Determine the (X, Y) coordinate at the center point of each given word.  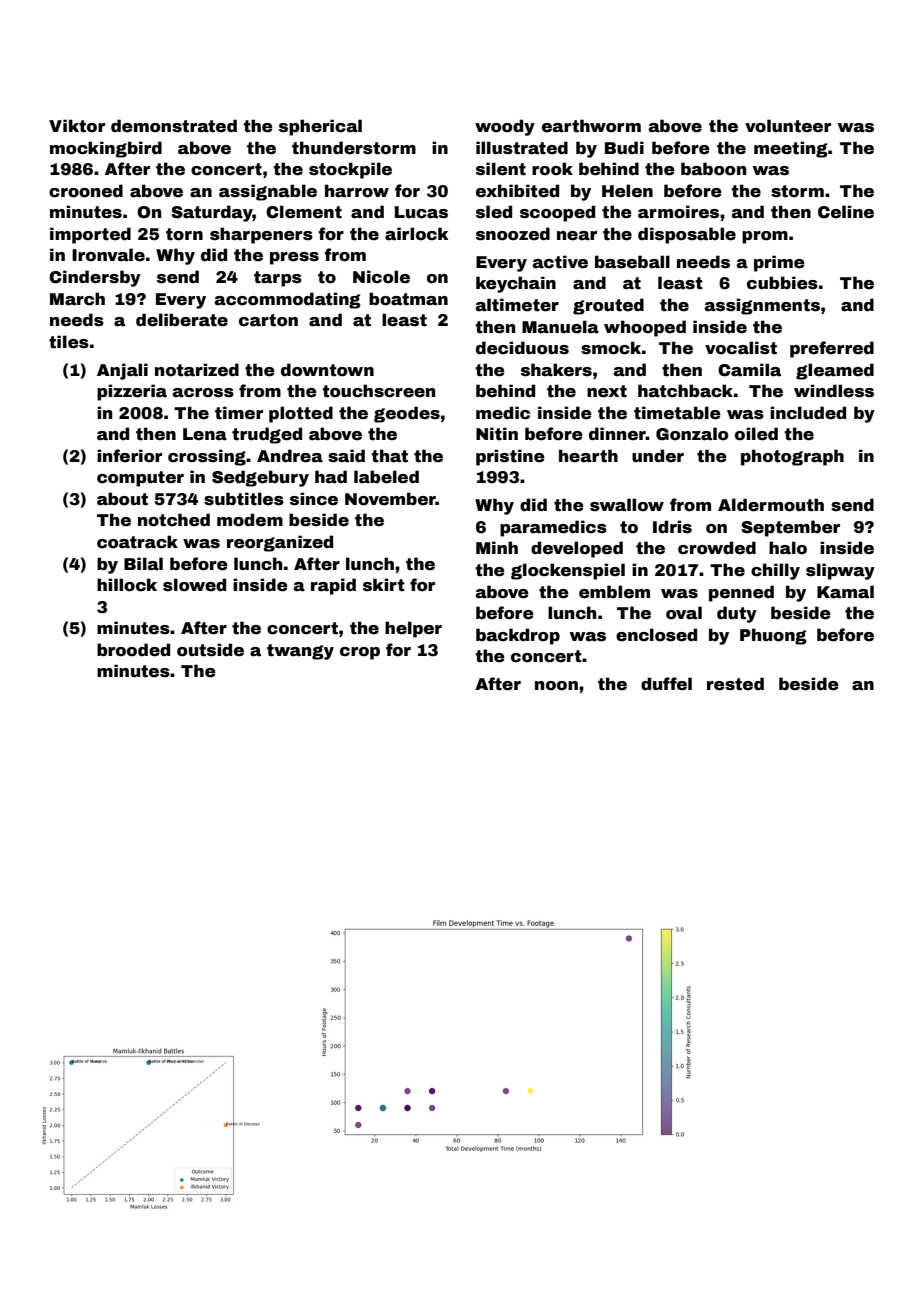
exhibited (517, 191)
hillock (127, 585)
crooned (86, 191)
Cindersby (95, 278)
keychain (516, 284)
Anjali (122, 371)
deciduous (522, 348)
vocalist (741, 348)
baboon (713, 169)
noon (556, 686)
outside (210, 650)
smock (611, 348)
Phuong (773, 636)
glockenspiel (568, 571)
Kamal (845, 592)
